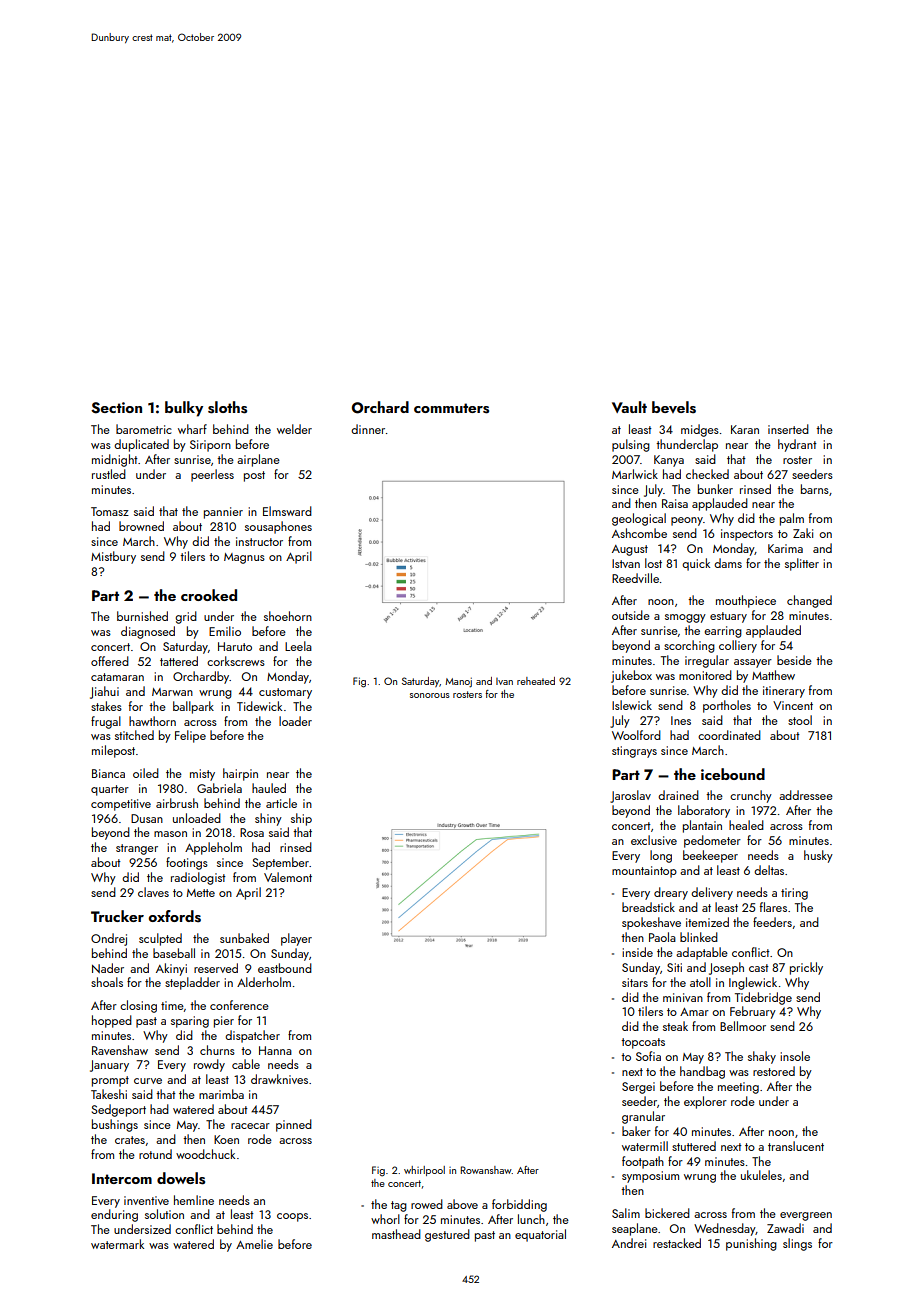 This screenshot has height=1308, width=924. What do you see at coordinates (451, 408) in the screenshot?
I see `commuters` at bounding box center [451, 408].
